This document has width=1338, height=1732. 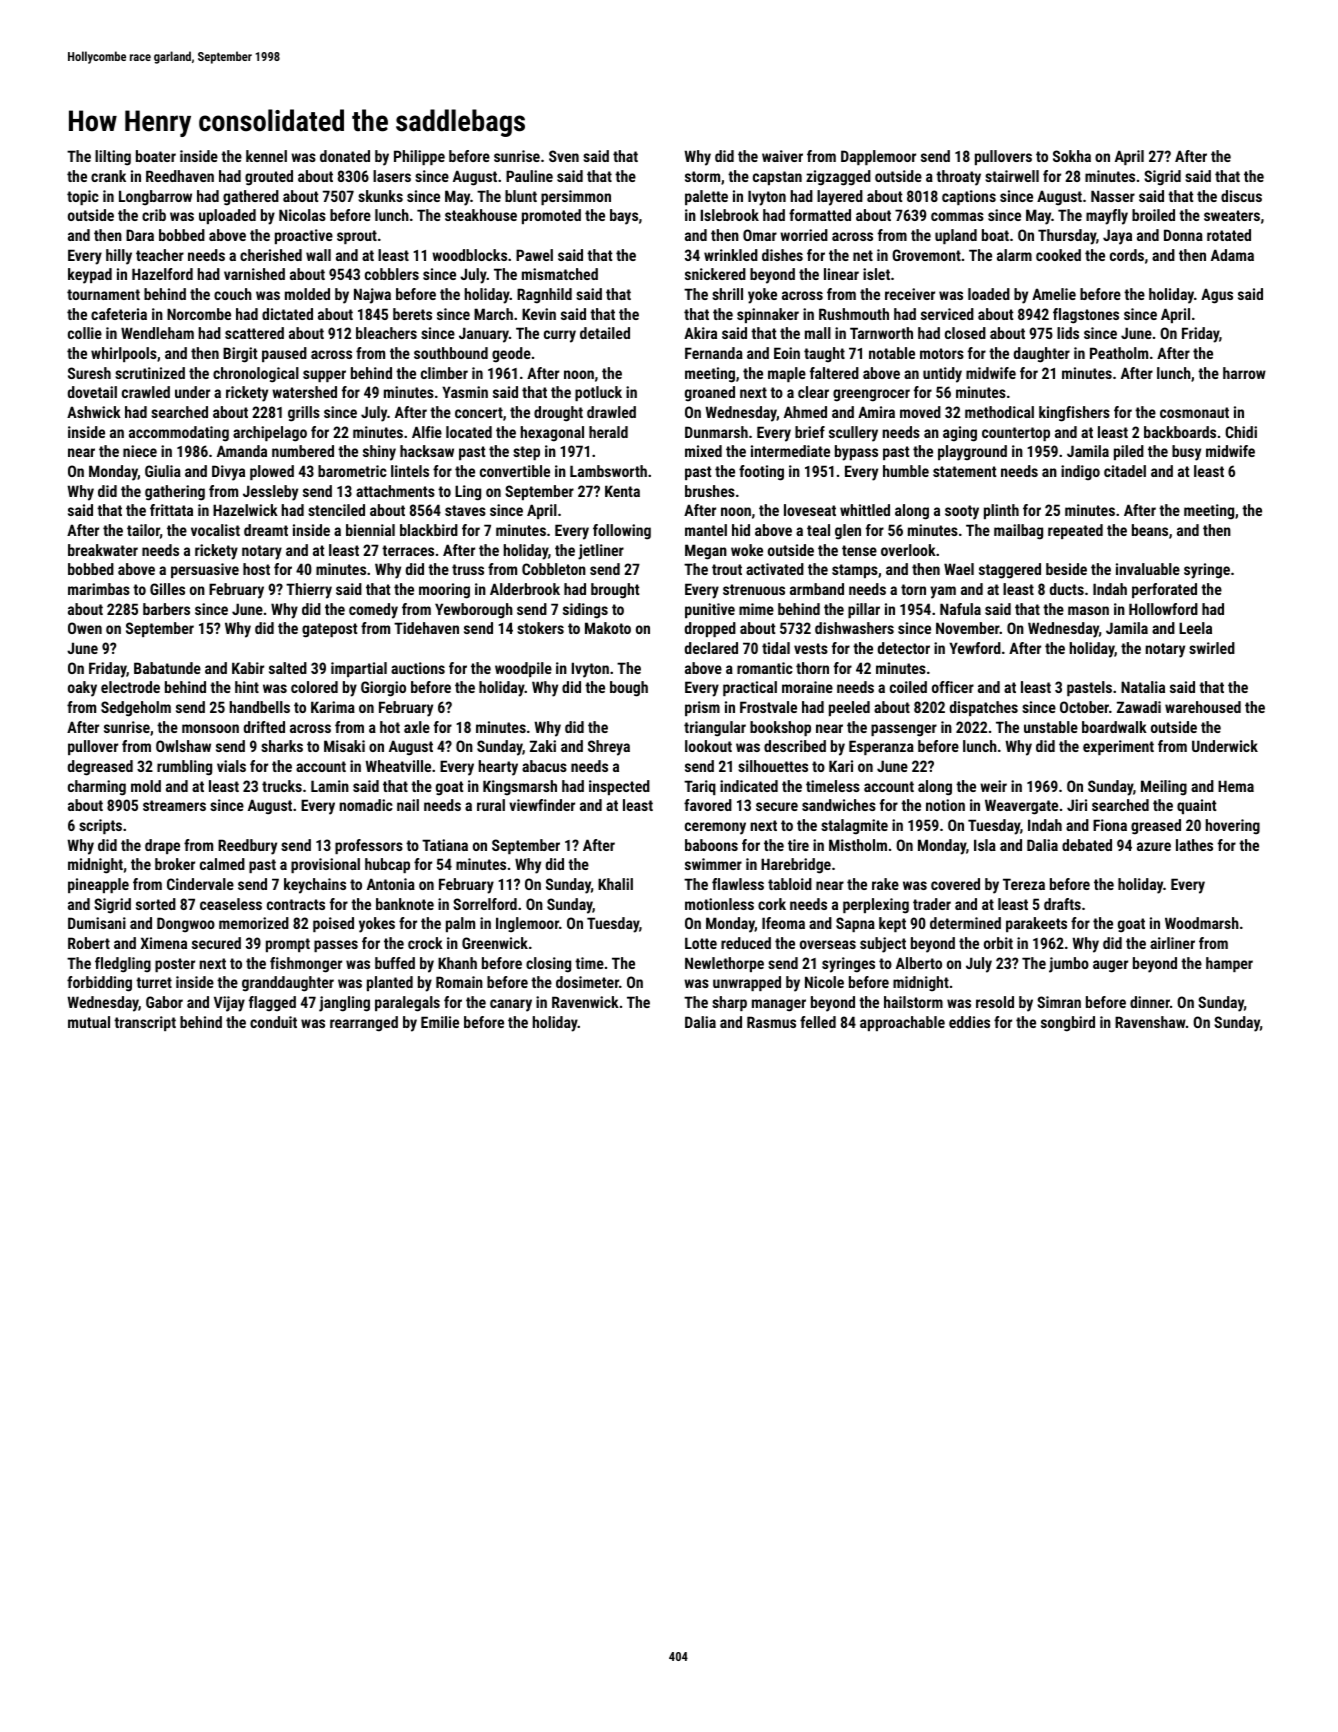 I want to click on silhouettes, so click(x=773, y=766).
